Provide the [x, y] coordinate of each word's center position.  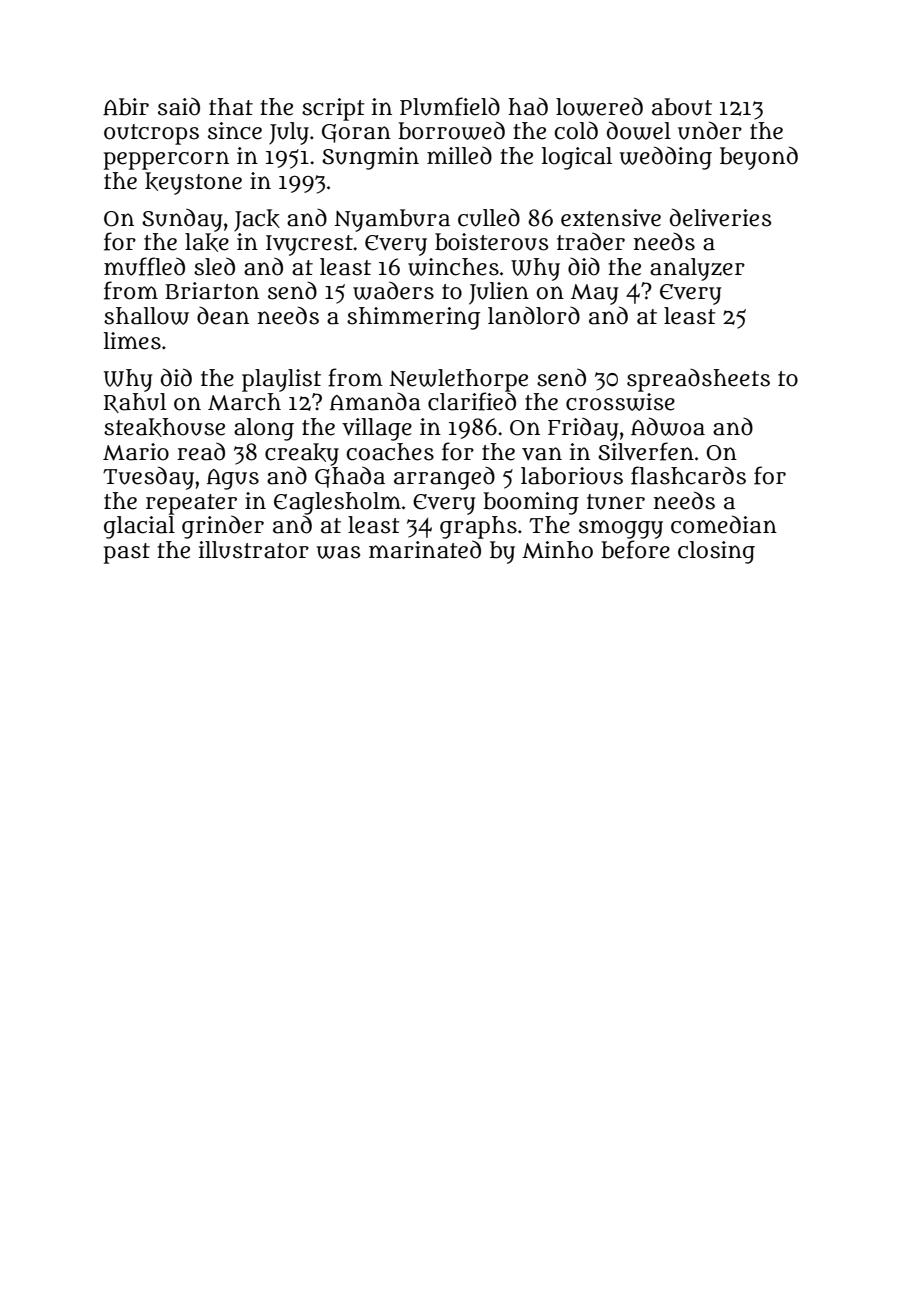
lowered [599, 106]
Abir [126, 107]
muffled [144, 266]
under [710, 130]
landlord [534, 316]
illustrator [254, 550]
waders [393, 290]
